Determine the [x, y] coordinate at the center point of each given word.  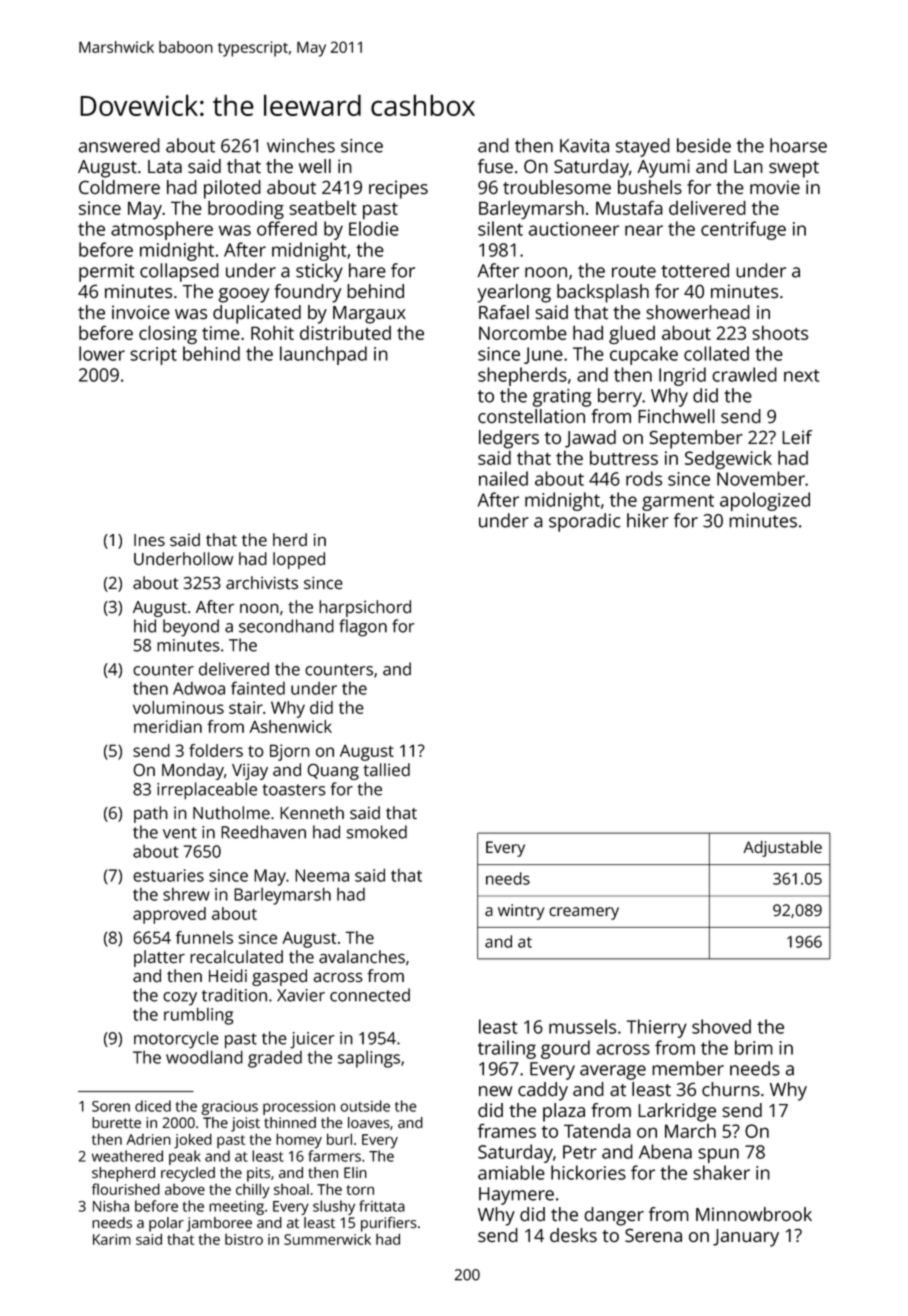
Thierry [657, 1028]
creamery [584, 913]
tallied [386, 770]
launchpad [323, 355]
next [802, 375]
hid [145, 626]
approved [169, 915]
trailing [507, 1049]
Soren [111, 1106]
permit [107, 273]
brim [754, 1047]
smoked [377, 832]
